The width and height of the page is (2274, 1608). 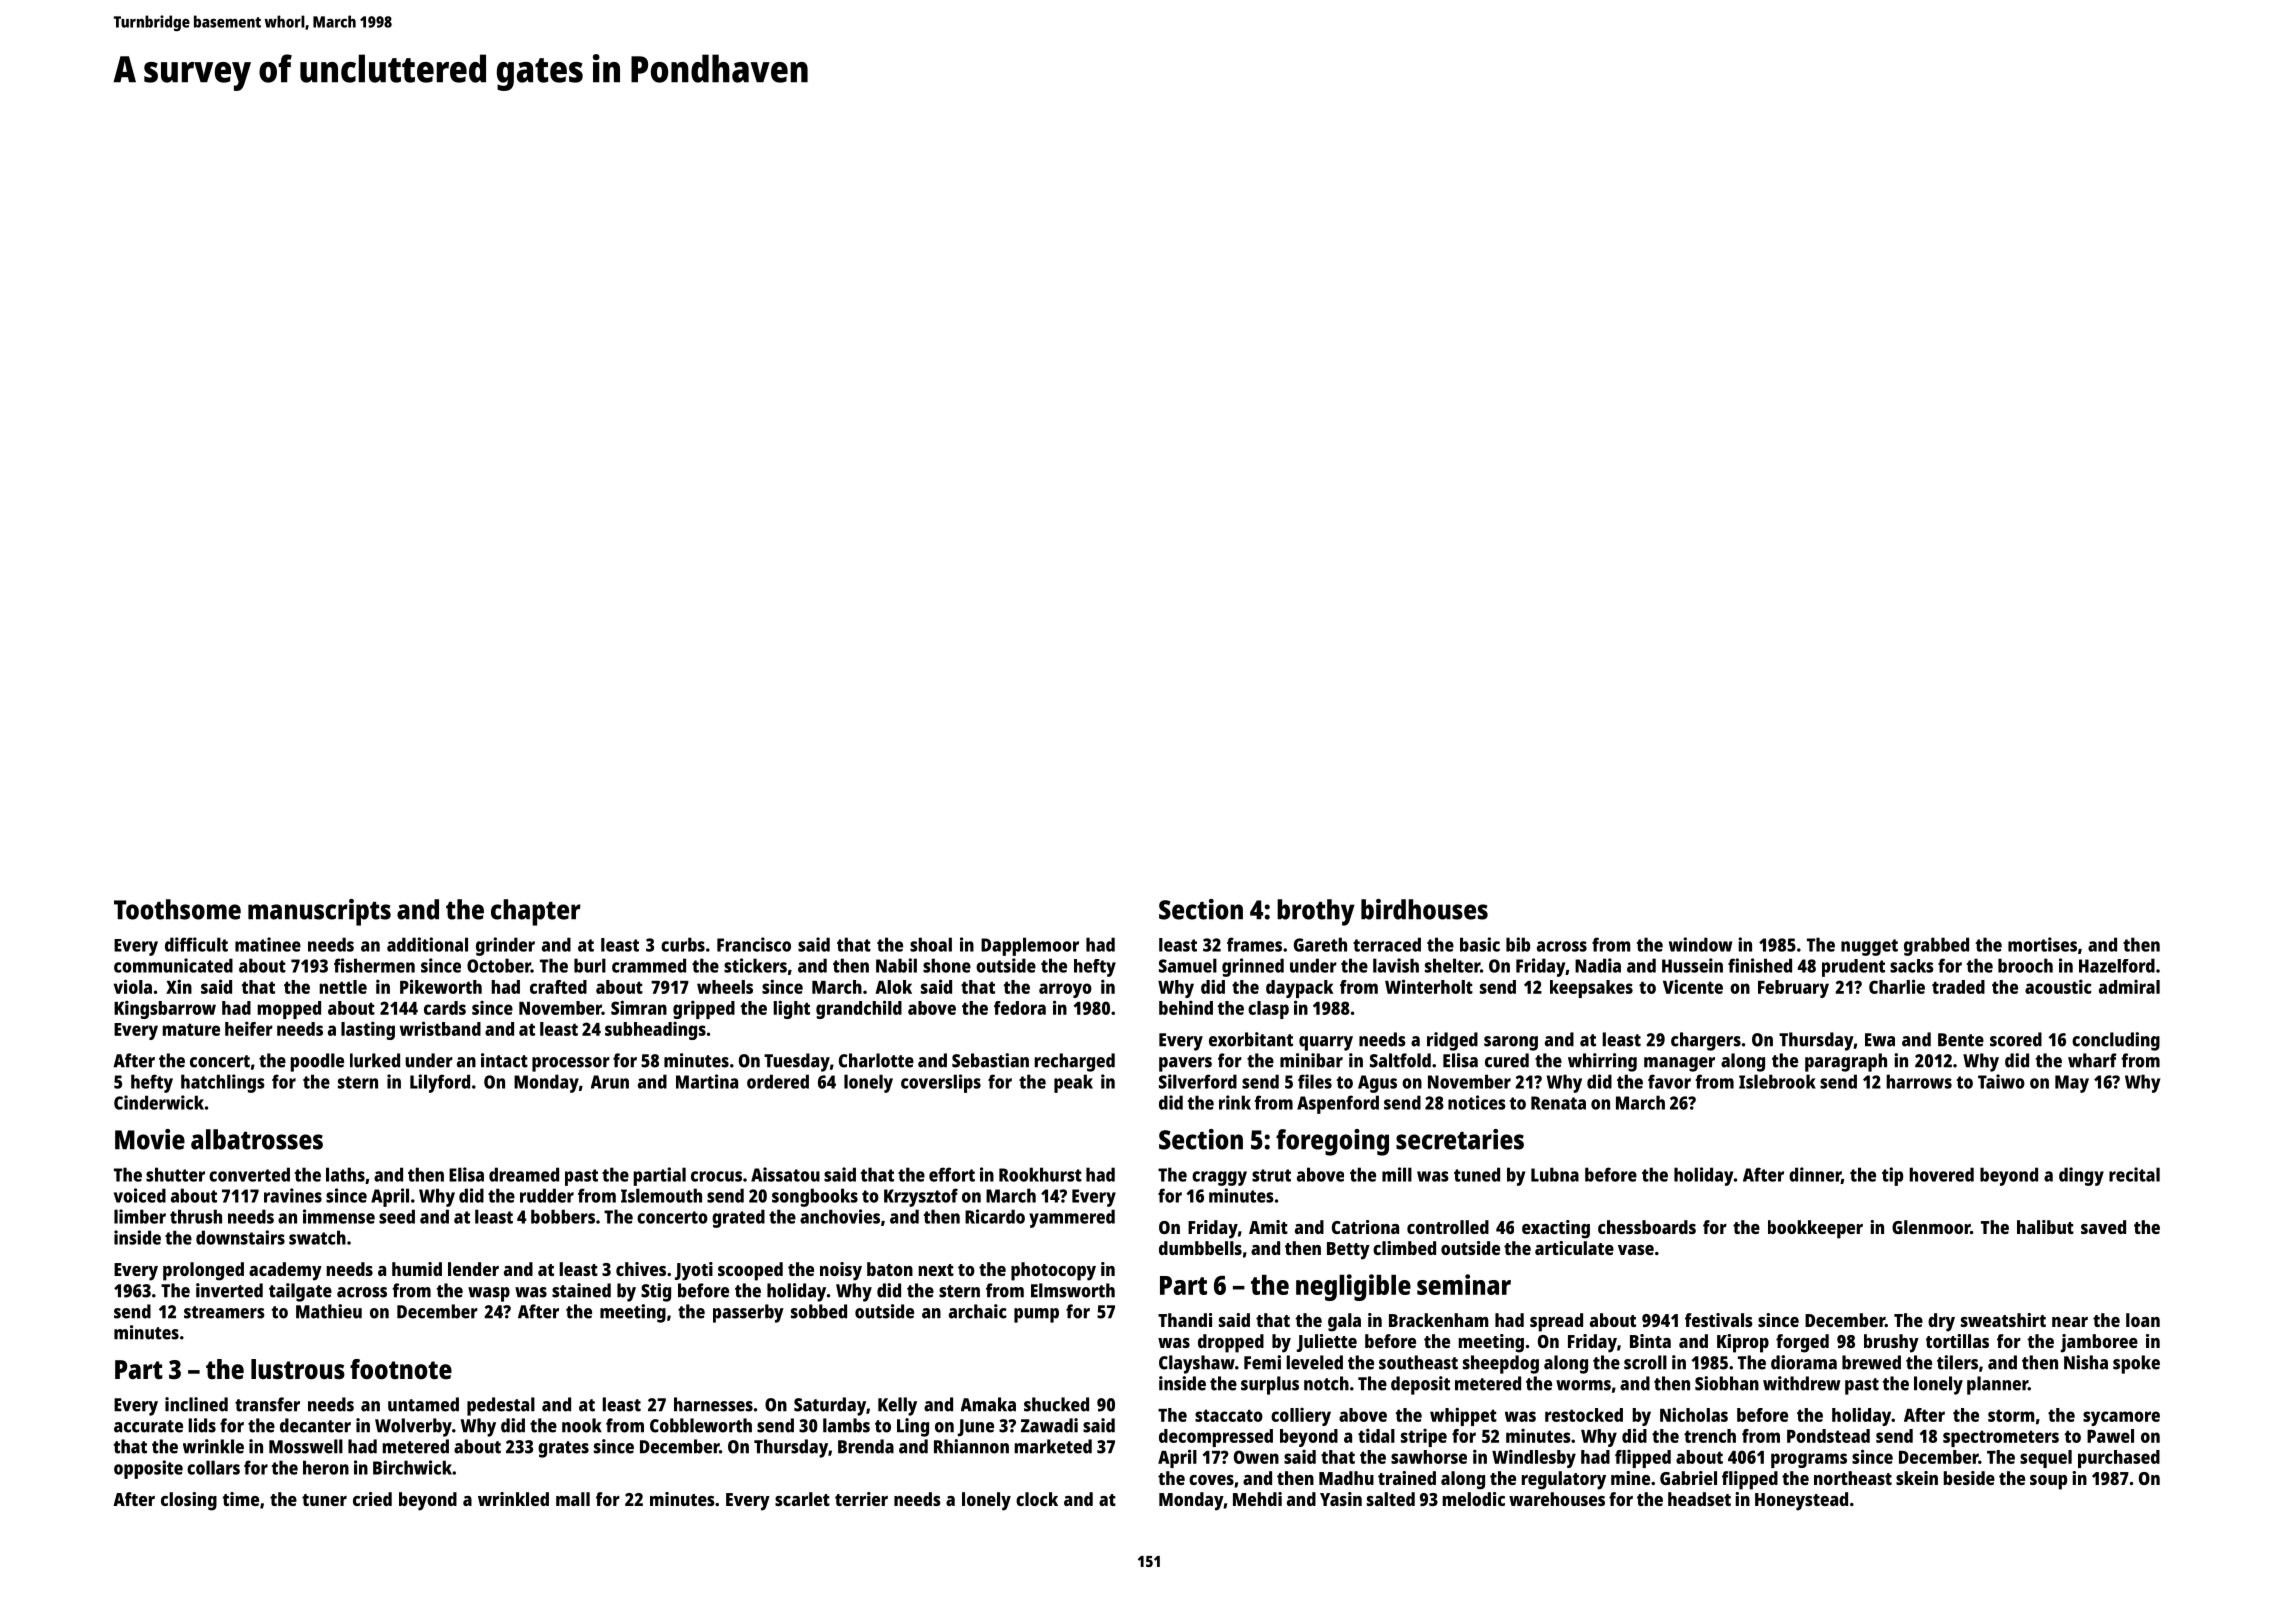 What do you see at coordinates (1353, 1287) in the page?
I see `negligible` at bounding box center [1353, 1287].
